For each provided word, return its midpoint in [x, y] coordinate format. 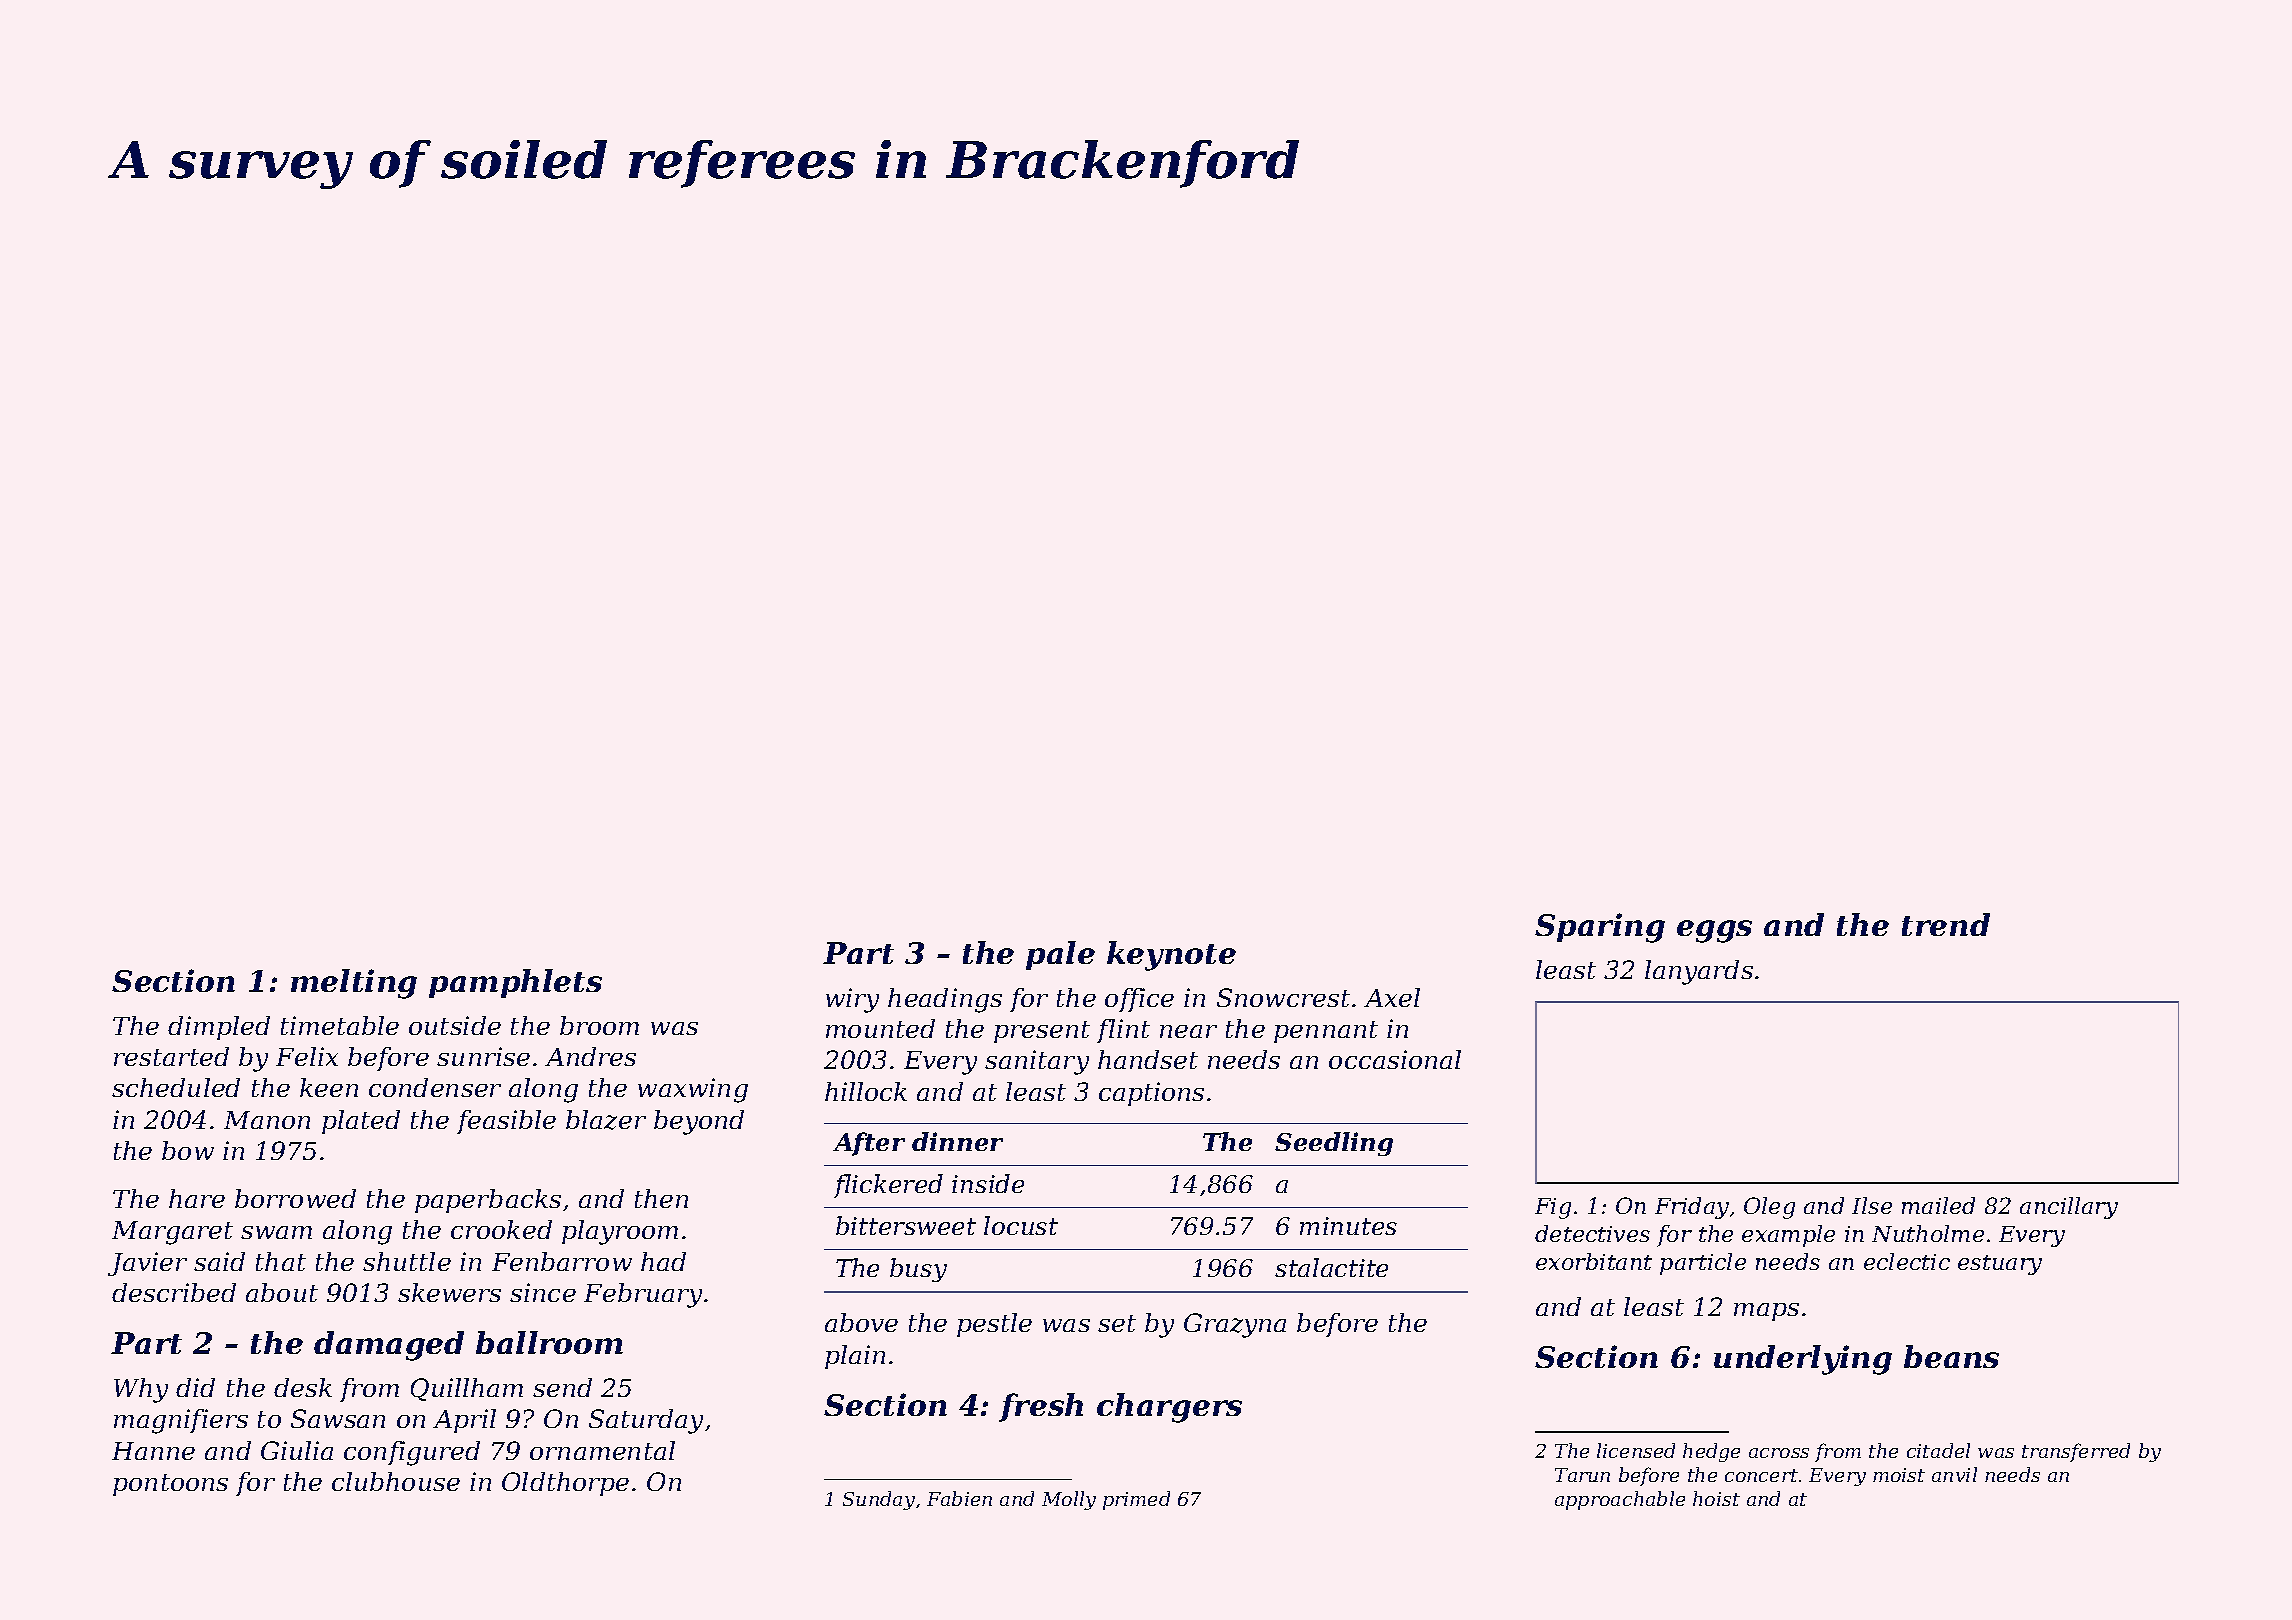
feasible [506, 1122]
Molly [1069, 1500]
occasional [1395, 1059]
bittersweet [906, 1225]
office [1139, 1000]
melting [354, 984]
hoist [1716, 1498]
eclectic [1907, 1261]
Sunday [879, 1500]
